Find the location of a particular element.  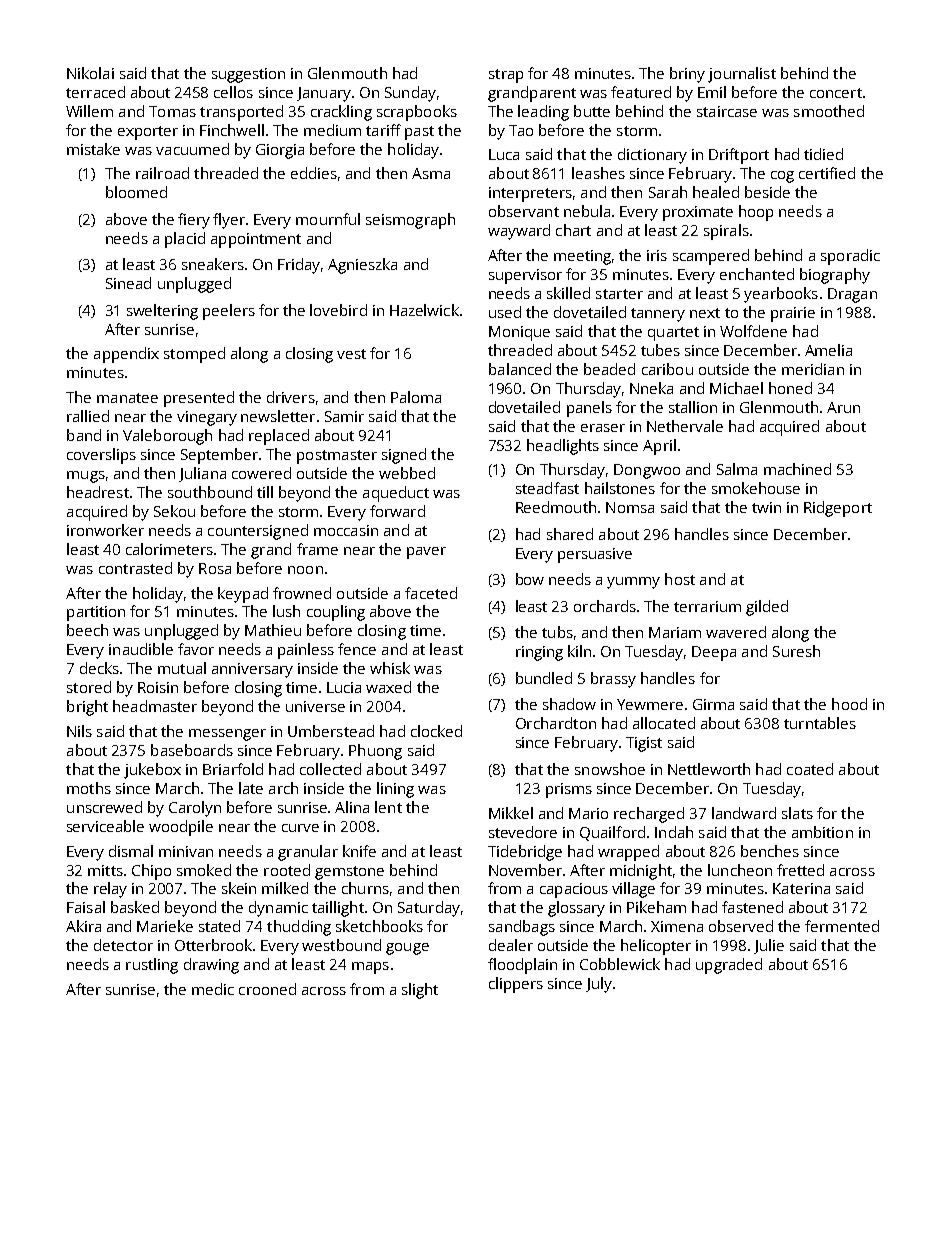

Rosa is located at coordinates (215, 568).
